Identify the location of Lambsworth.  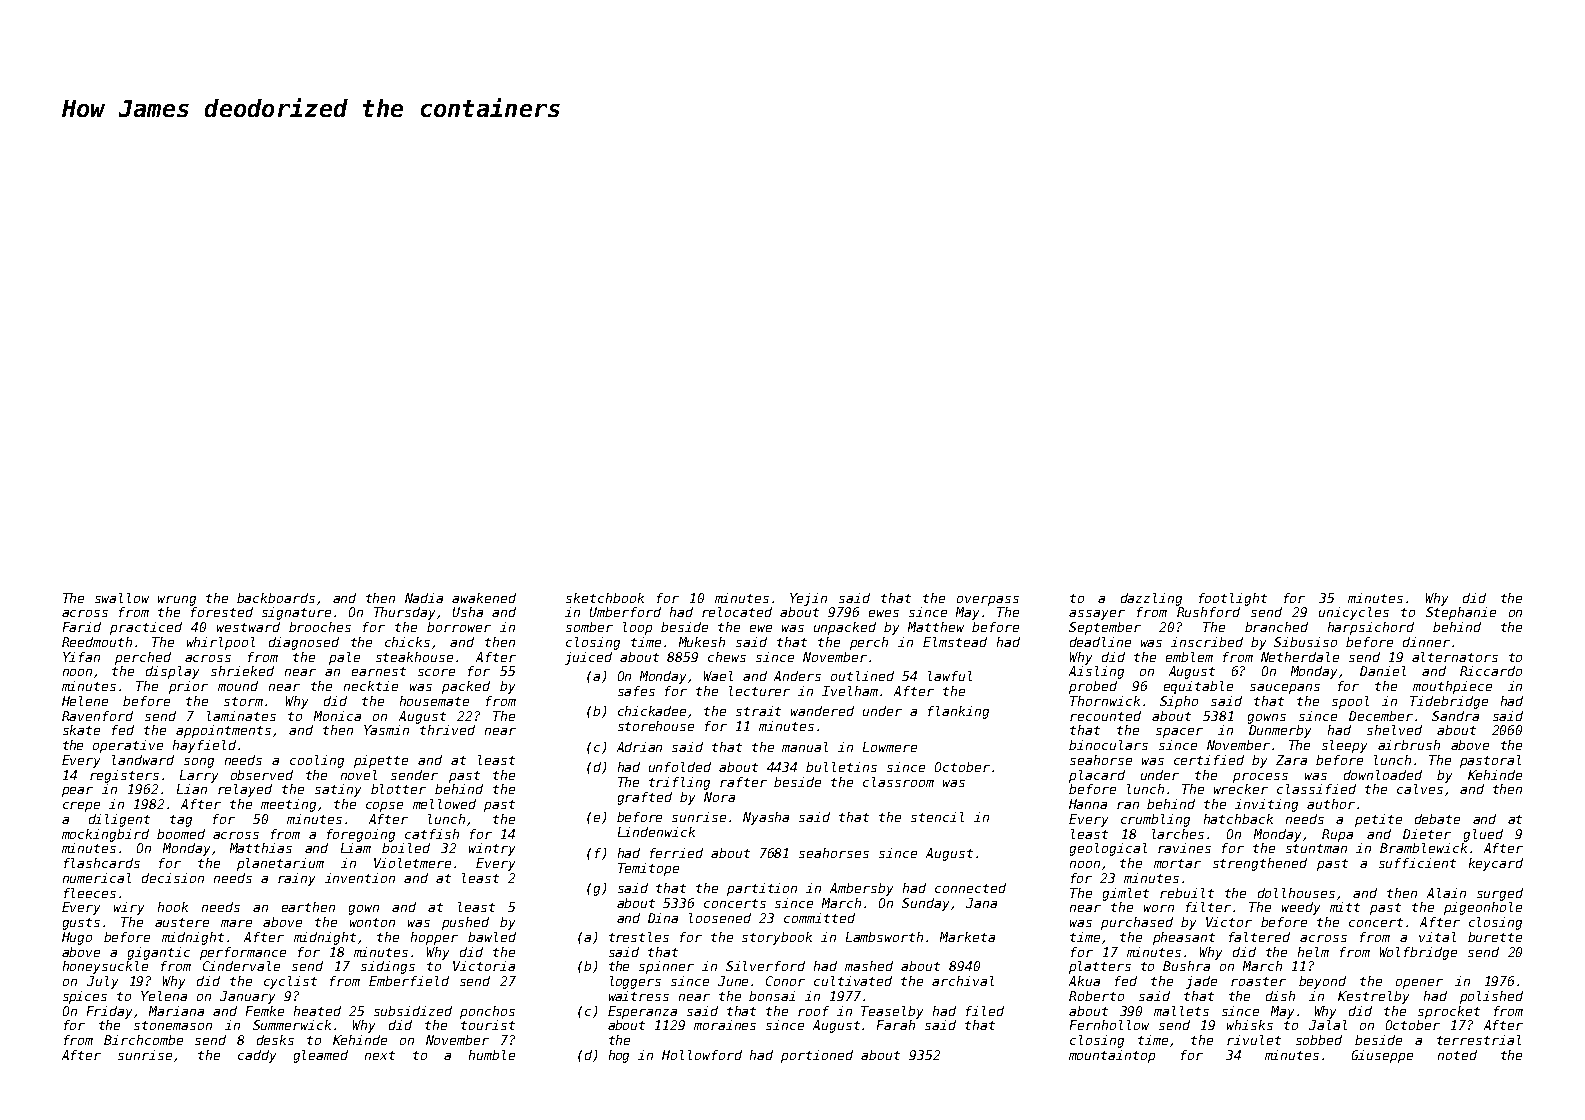
(884, 937).
